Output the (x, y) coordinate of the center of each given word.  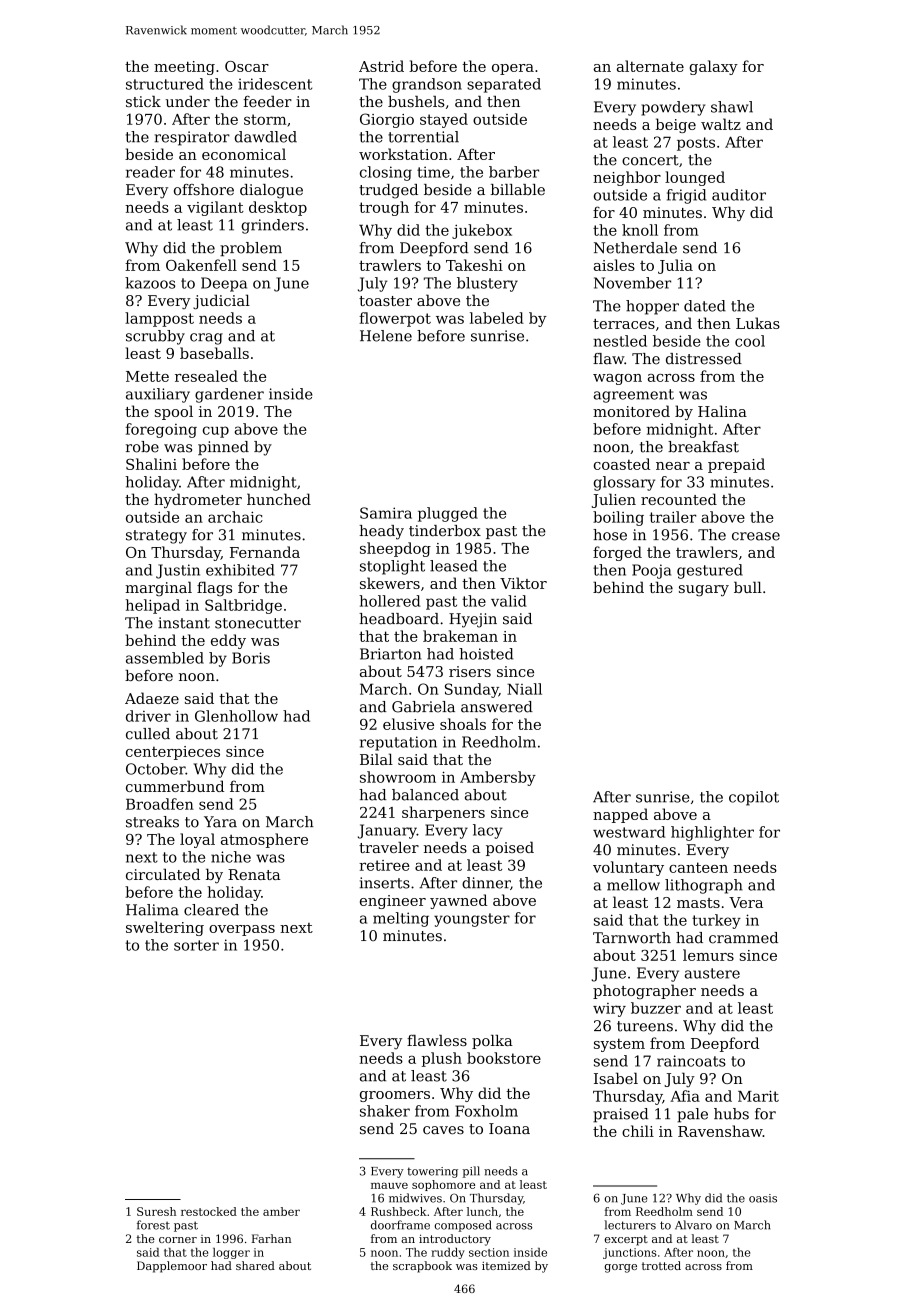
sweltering (165, 928)
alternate (650, 66)
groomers (395, 1096)
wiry (609, 1010)
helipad (153, 606)
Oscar (247, 66)
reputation (398, 743)
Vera (746, 902)
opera (513, 69)
